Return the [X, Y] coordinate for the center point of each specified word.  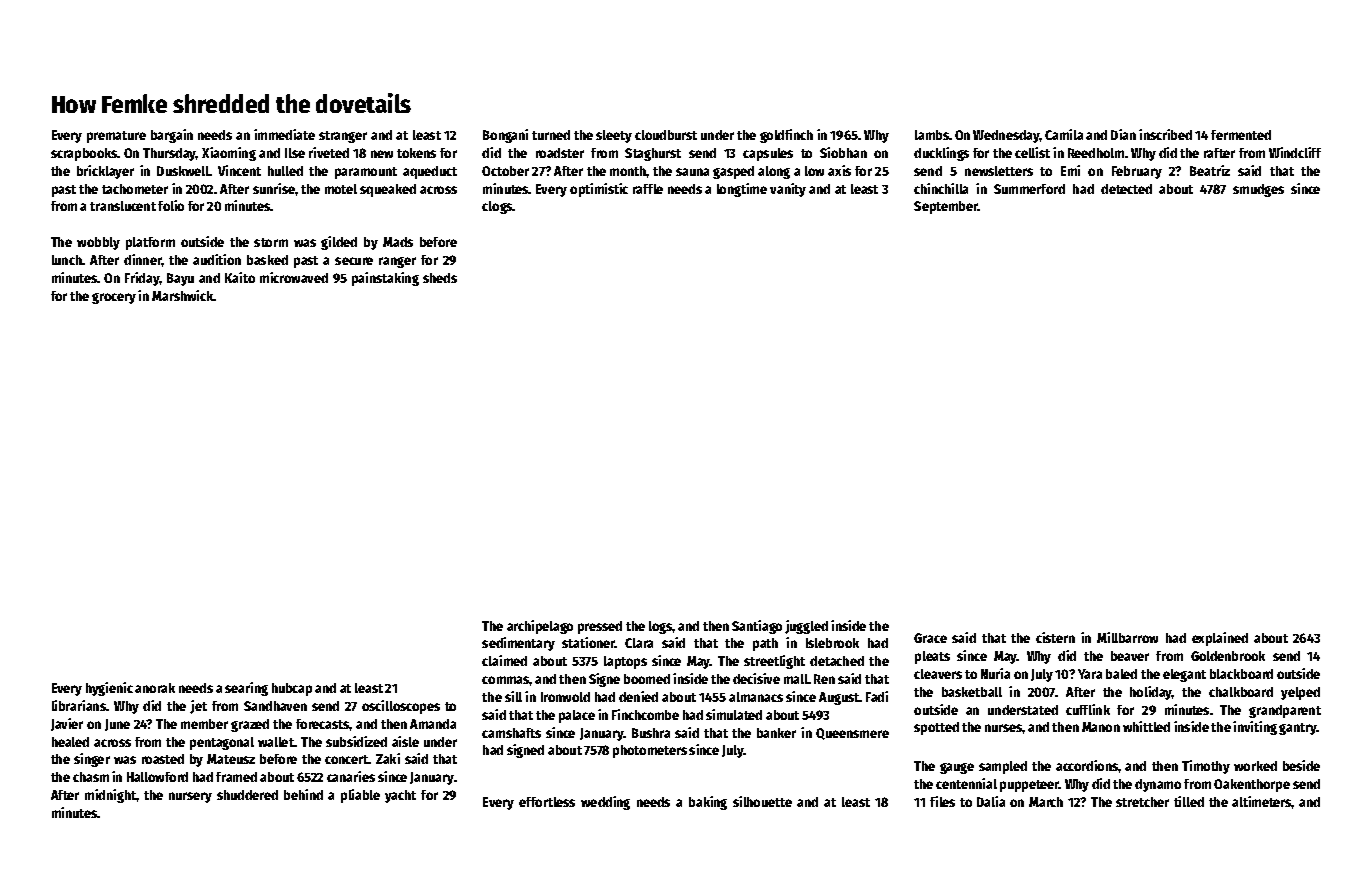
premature [116, 137]
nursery [190, 797]
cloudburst [666, 135]
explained [1220, 639]
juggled [806, 627]
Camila [1064, 134]
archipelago [540, 627]
